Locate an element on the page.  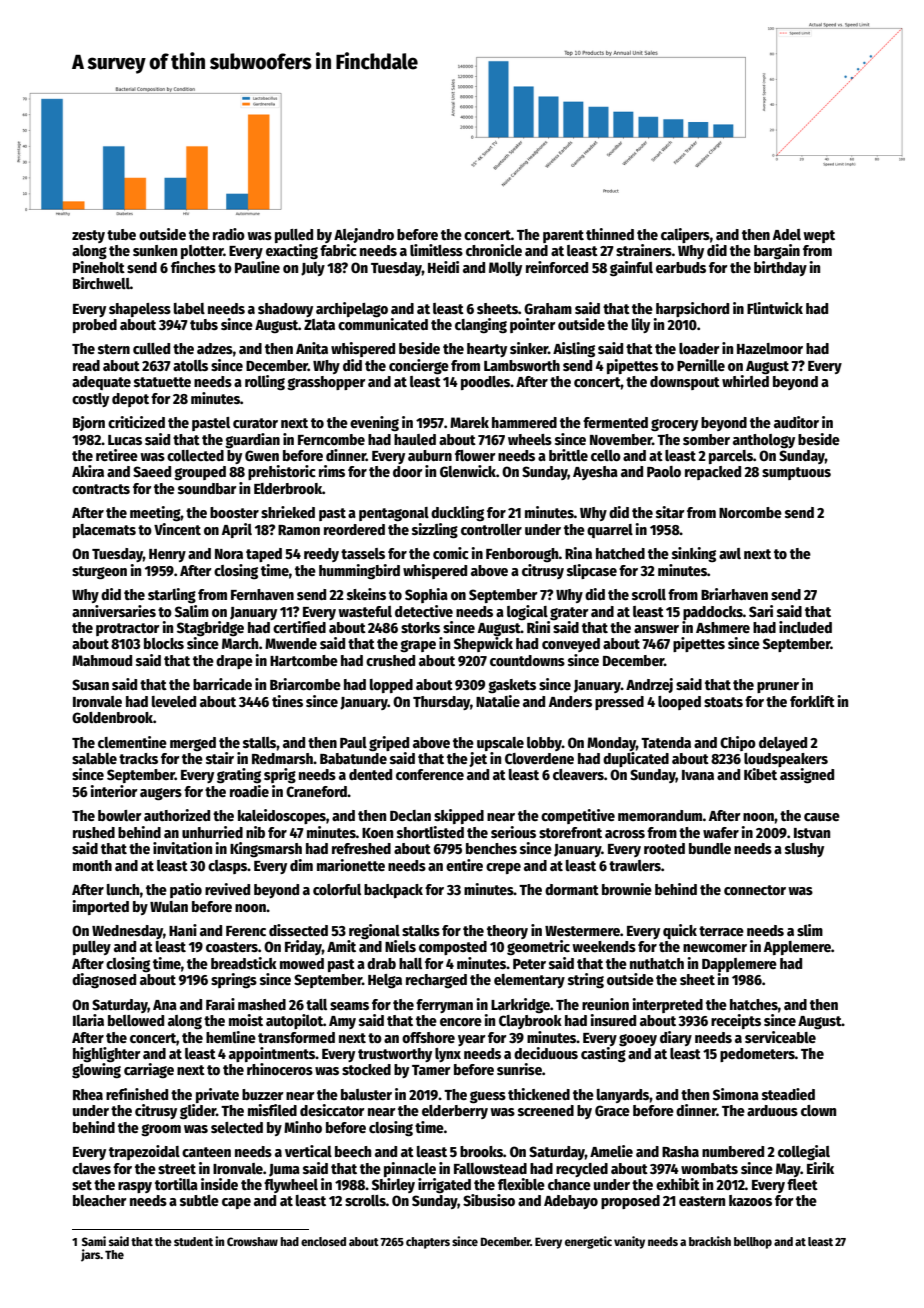
stoats is located at coordinates (723, 702).
